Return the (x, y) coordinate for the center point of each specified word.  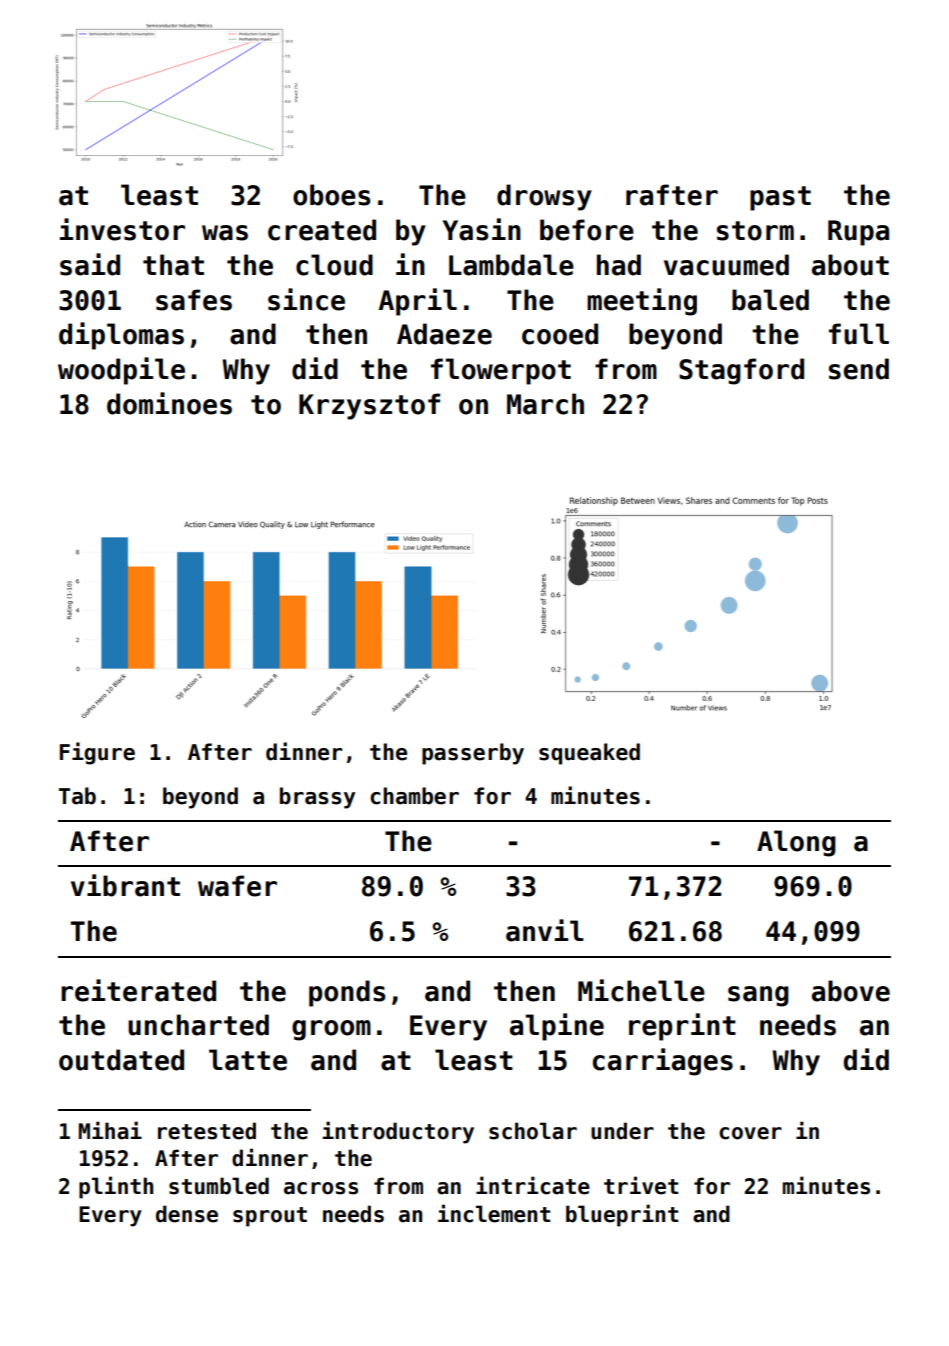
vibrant (125, 885)
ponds (347, 993)
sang (758, 996)
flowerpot (501, 371)
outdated (121, 1060)
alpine (557, 1027)
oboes (331, 195)
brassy (317, 798)
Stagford (741, 371)
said (90, 264)
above (851, 991)
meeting (642, 302)
